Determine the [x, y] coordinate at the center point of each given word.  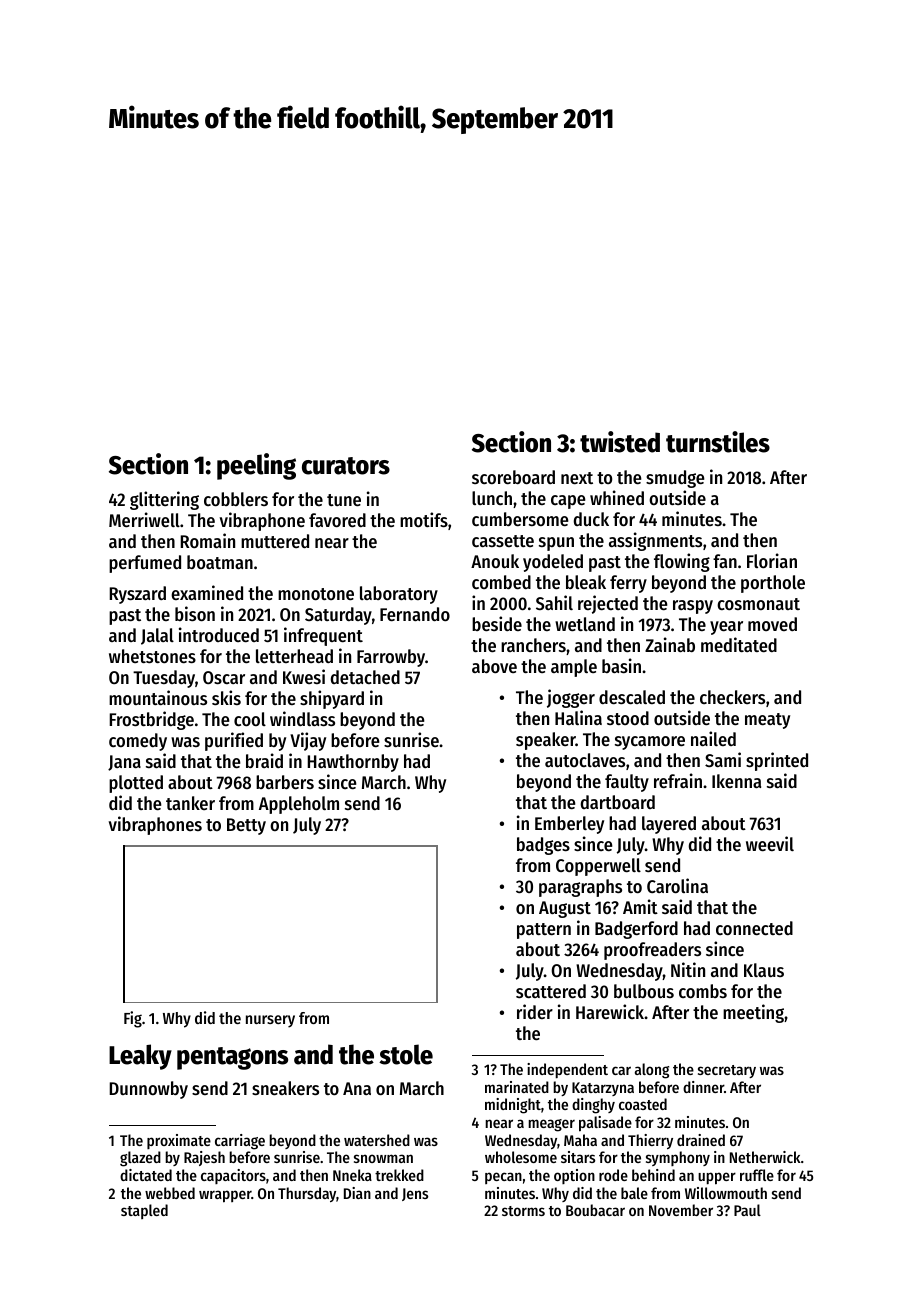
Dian [357, 1193]
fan [725, 561]
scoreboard [513, 477]
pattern [544, 931]
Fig [133, 1019]
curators [346, 466]
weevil [770, 843]
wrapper [225, 1196]
